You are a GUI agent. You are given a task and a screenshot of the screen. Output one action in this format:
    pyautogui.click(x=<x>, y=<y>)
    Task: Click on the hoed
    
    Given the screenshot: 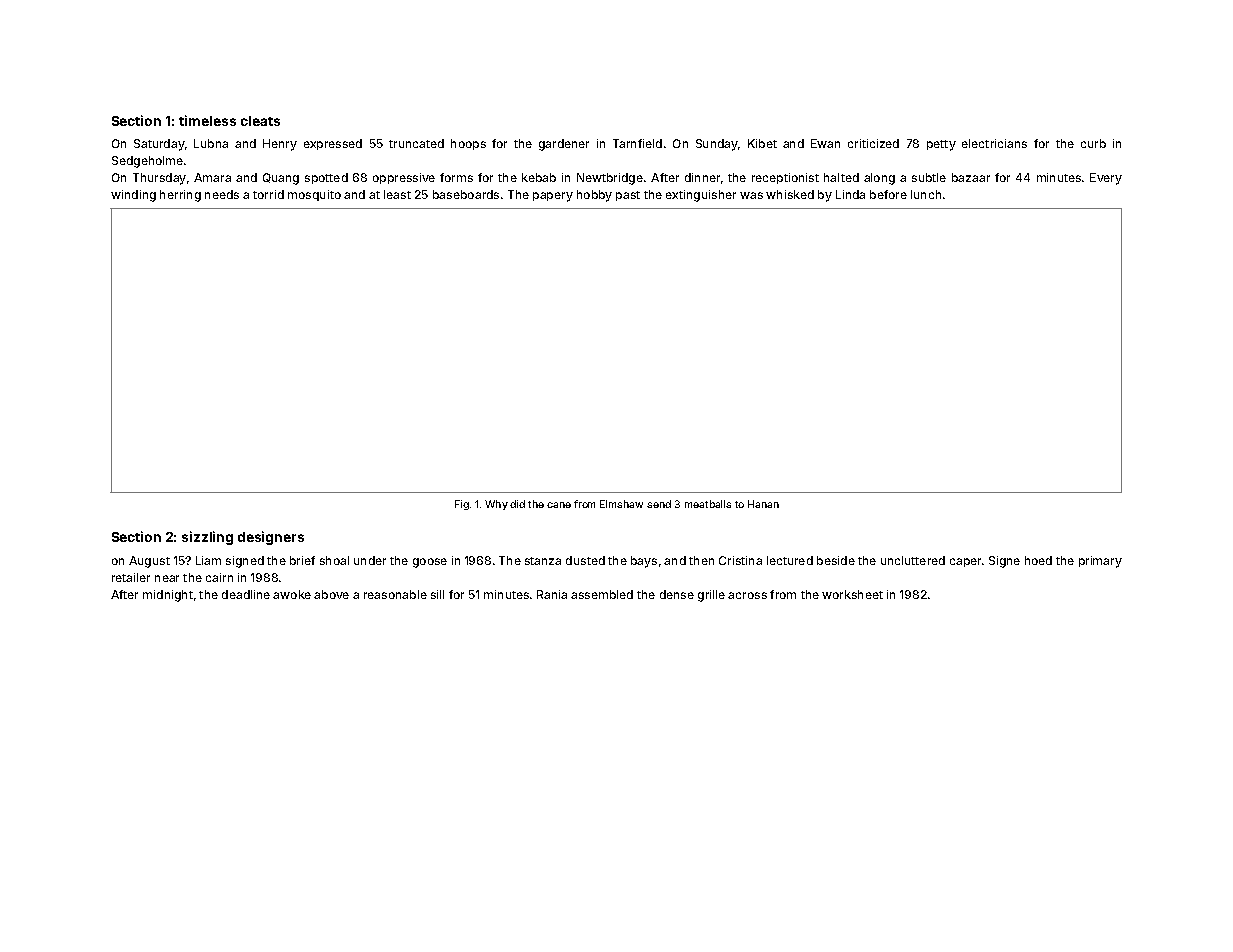 What is the action you would take?
    pyautogui.click(x=1038, y=560)
